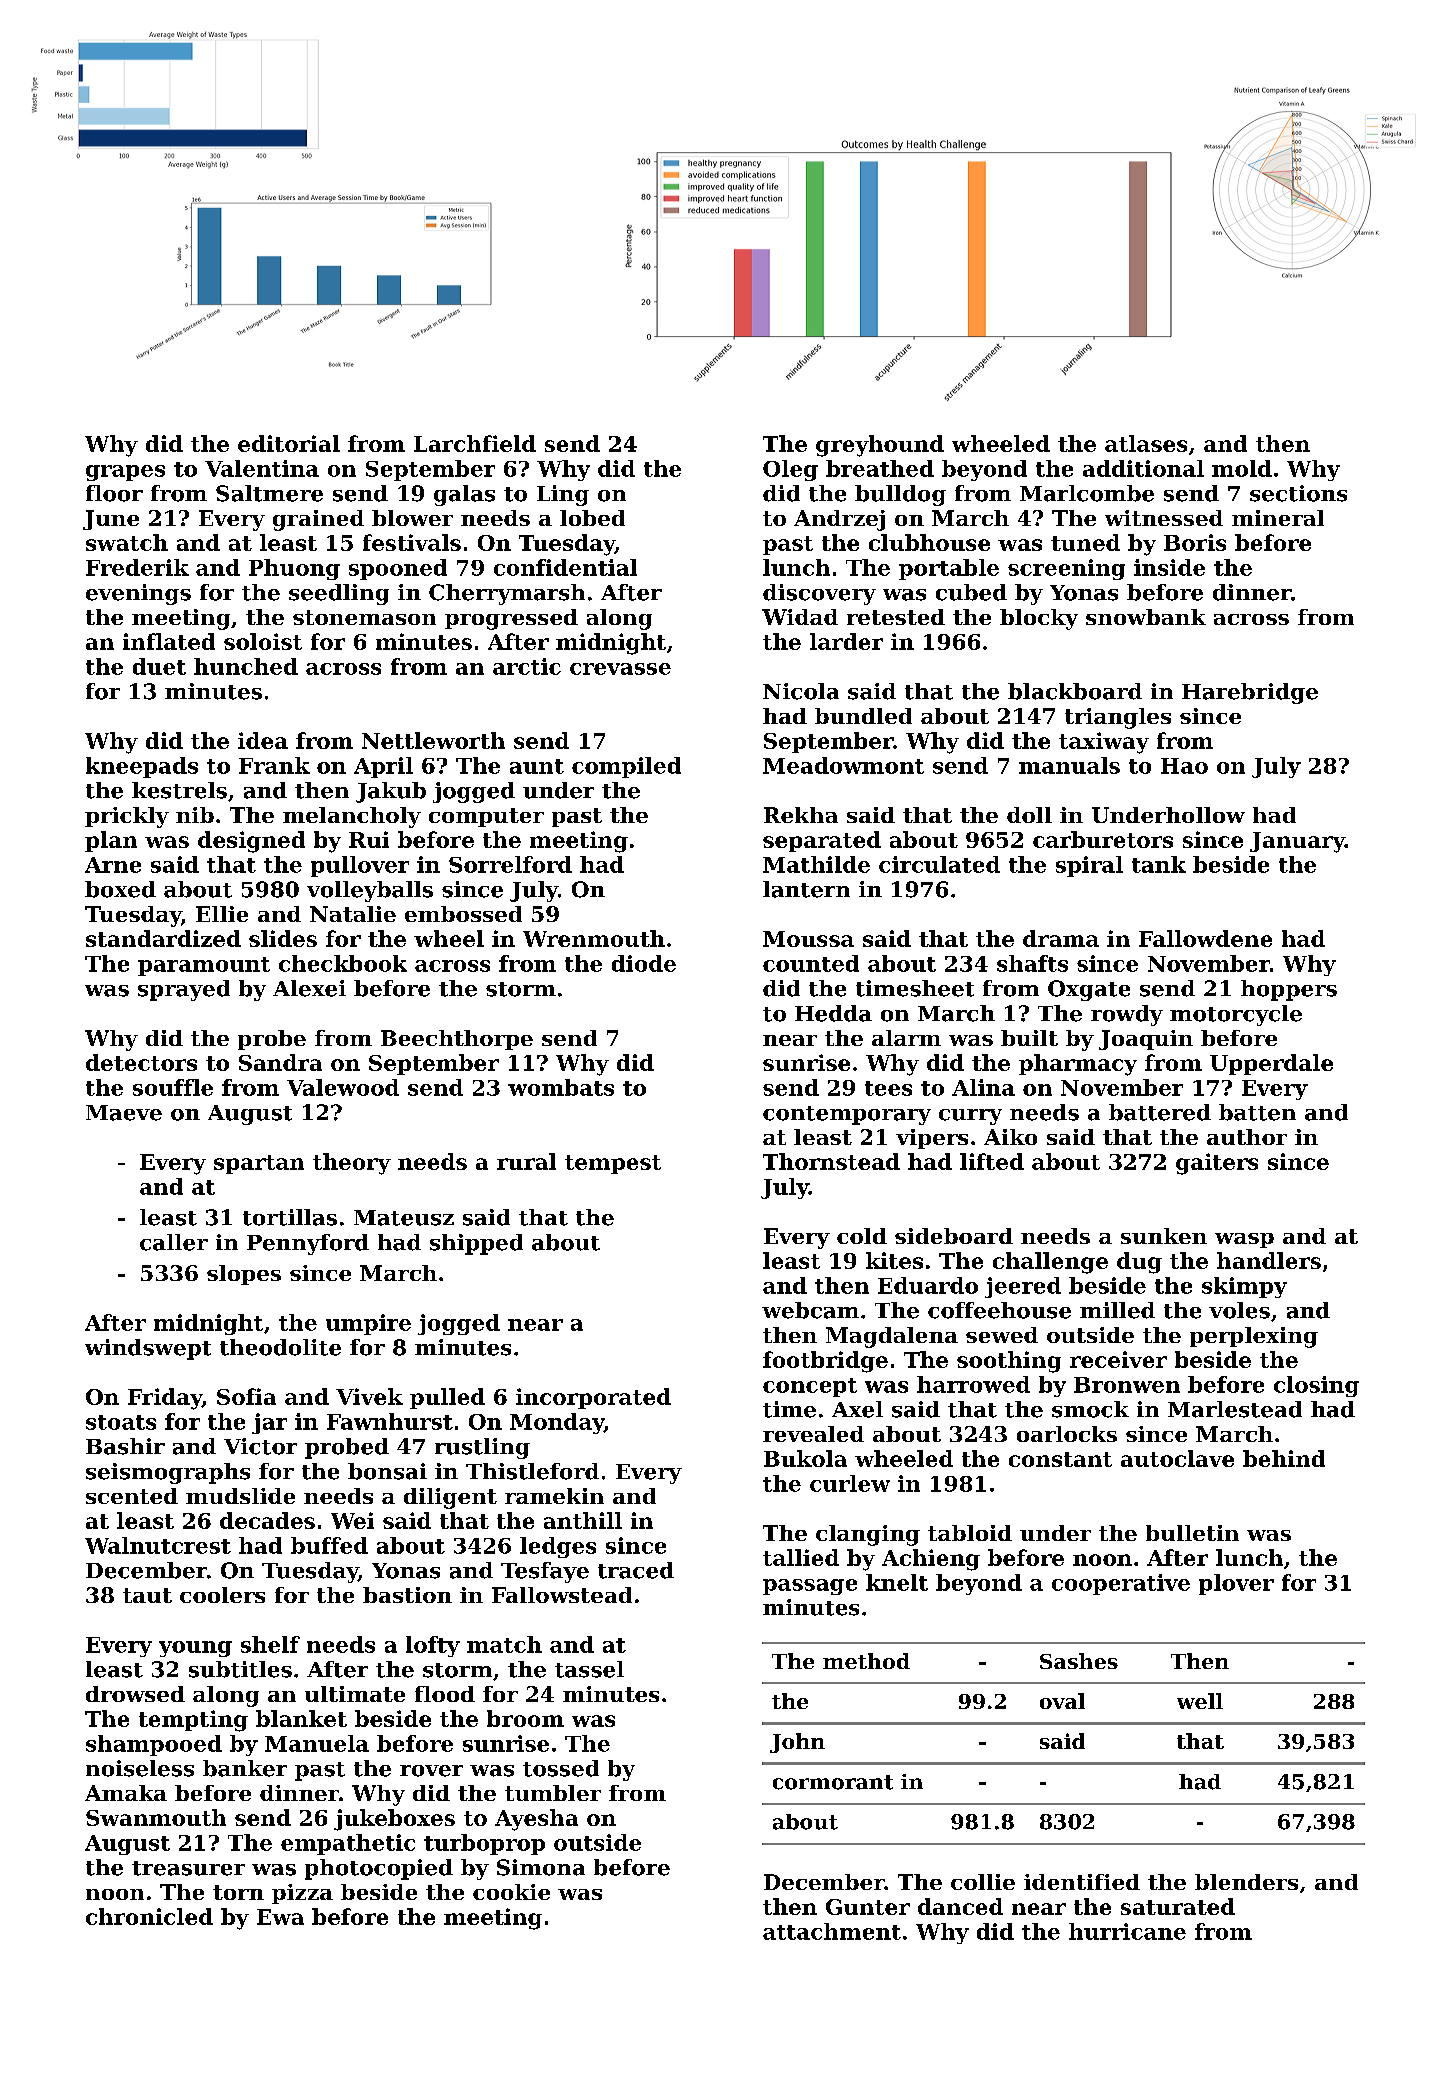  Describe the element at coordinates (407, 1595) in the screenshot. I see `bastion` at that location.
